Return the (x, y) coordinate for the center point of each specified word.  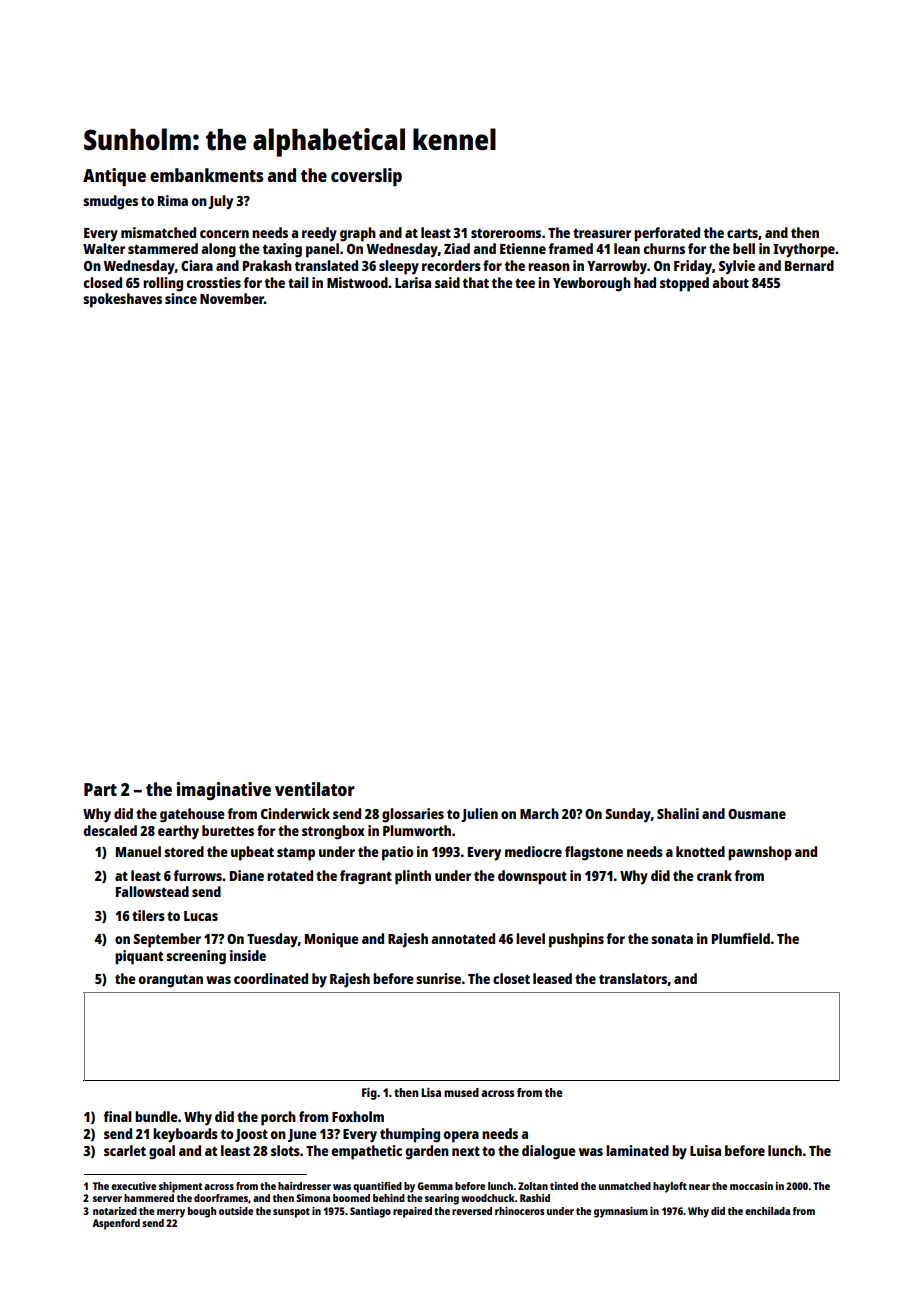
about (730, 282)
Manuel (138, 851)
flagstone (594, 853)
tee (525, 283)
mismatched (158, 232)
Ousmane (757, 814)
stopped (684, 284)
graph (358, 234)
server (107, 1199)
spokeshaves (122, 300)
